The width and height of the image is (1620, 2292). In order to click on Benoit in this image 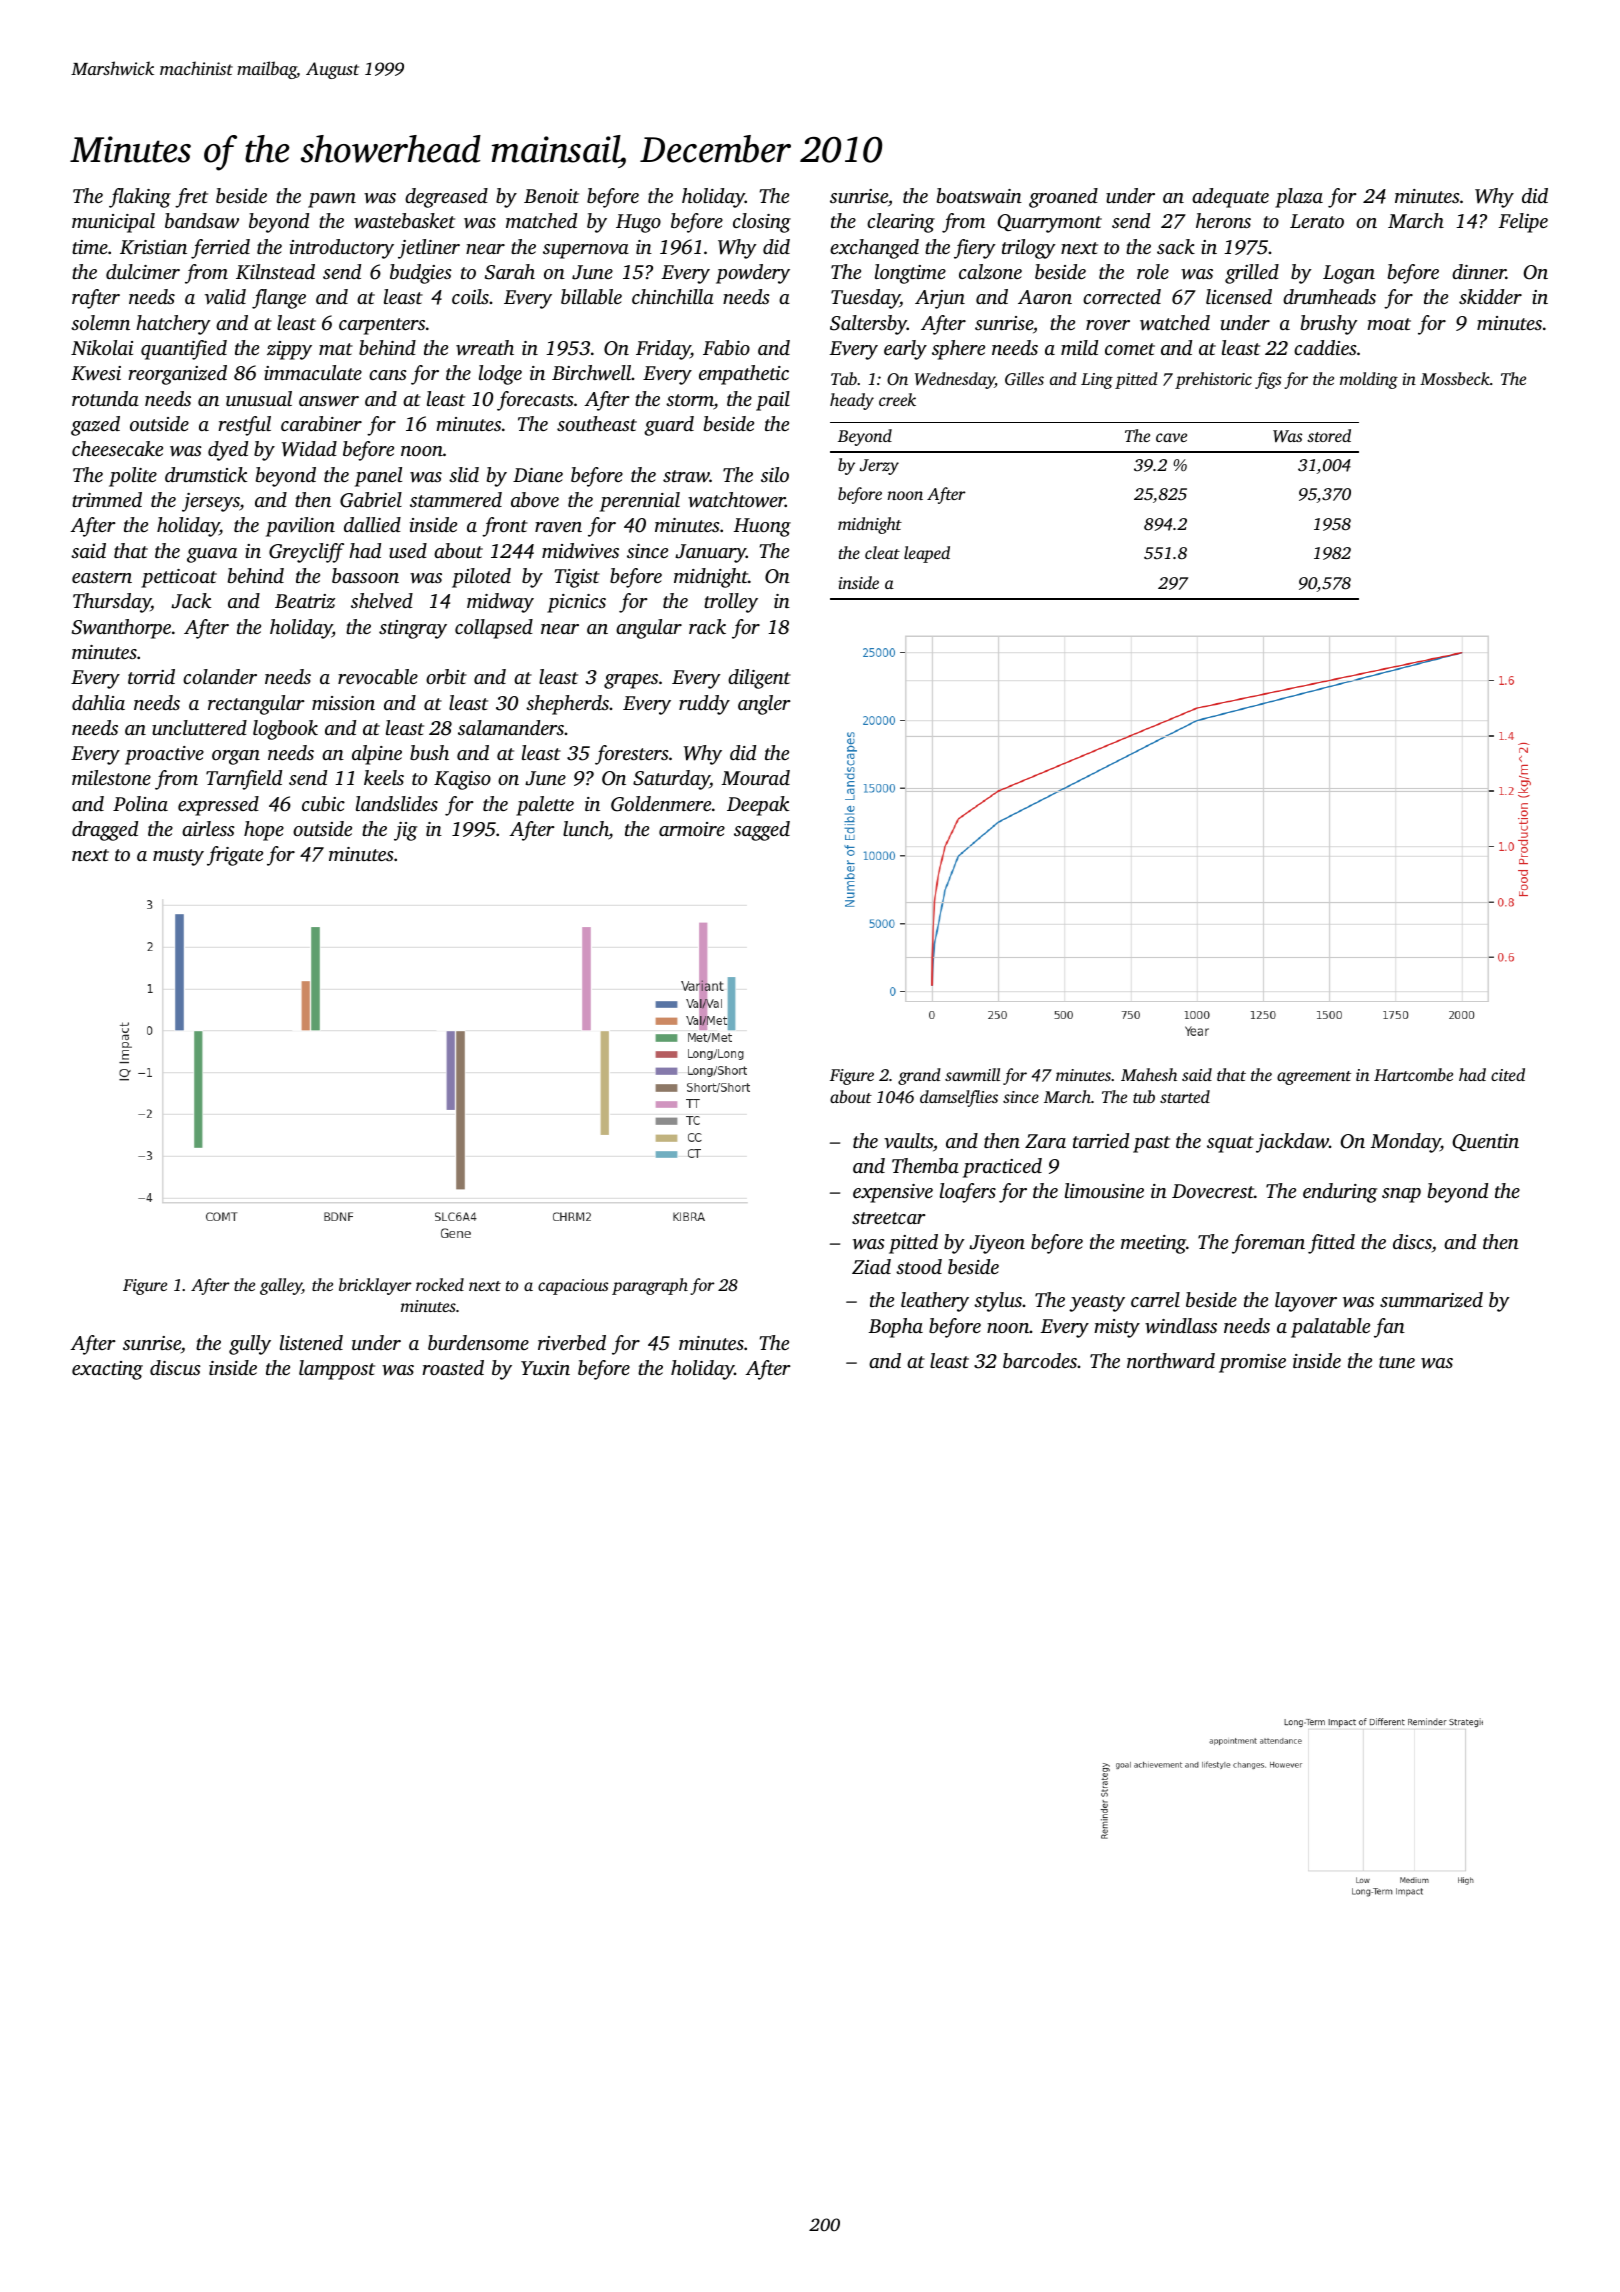, I will do `click(551, 196)`.
